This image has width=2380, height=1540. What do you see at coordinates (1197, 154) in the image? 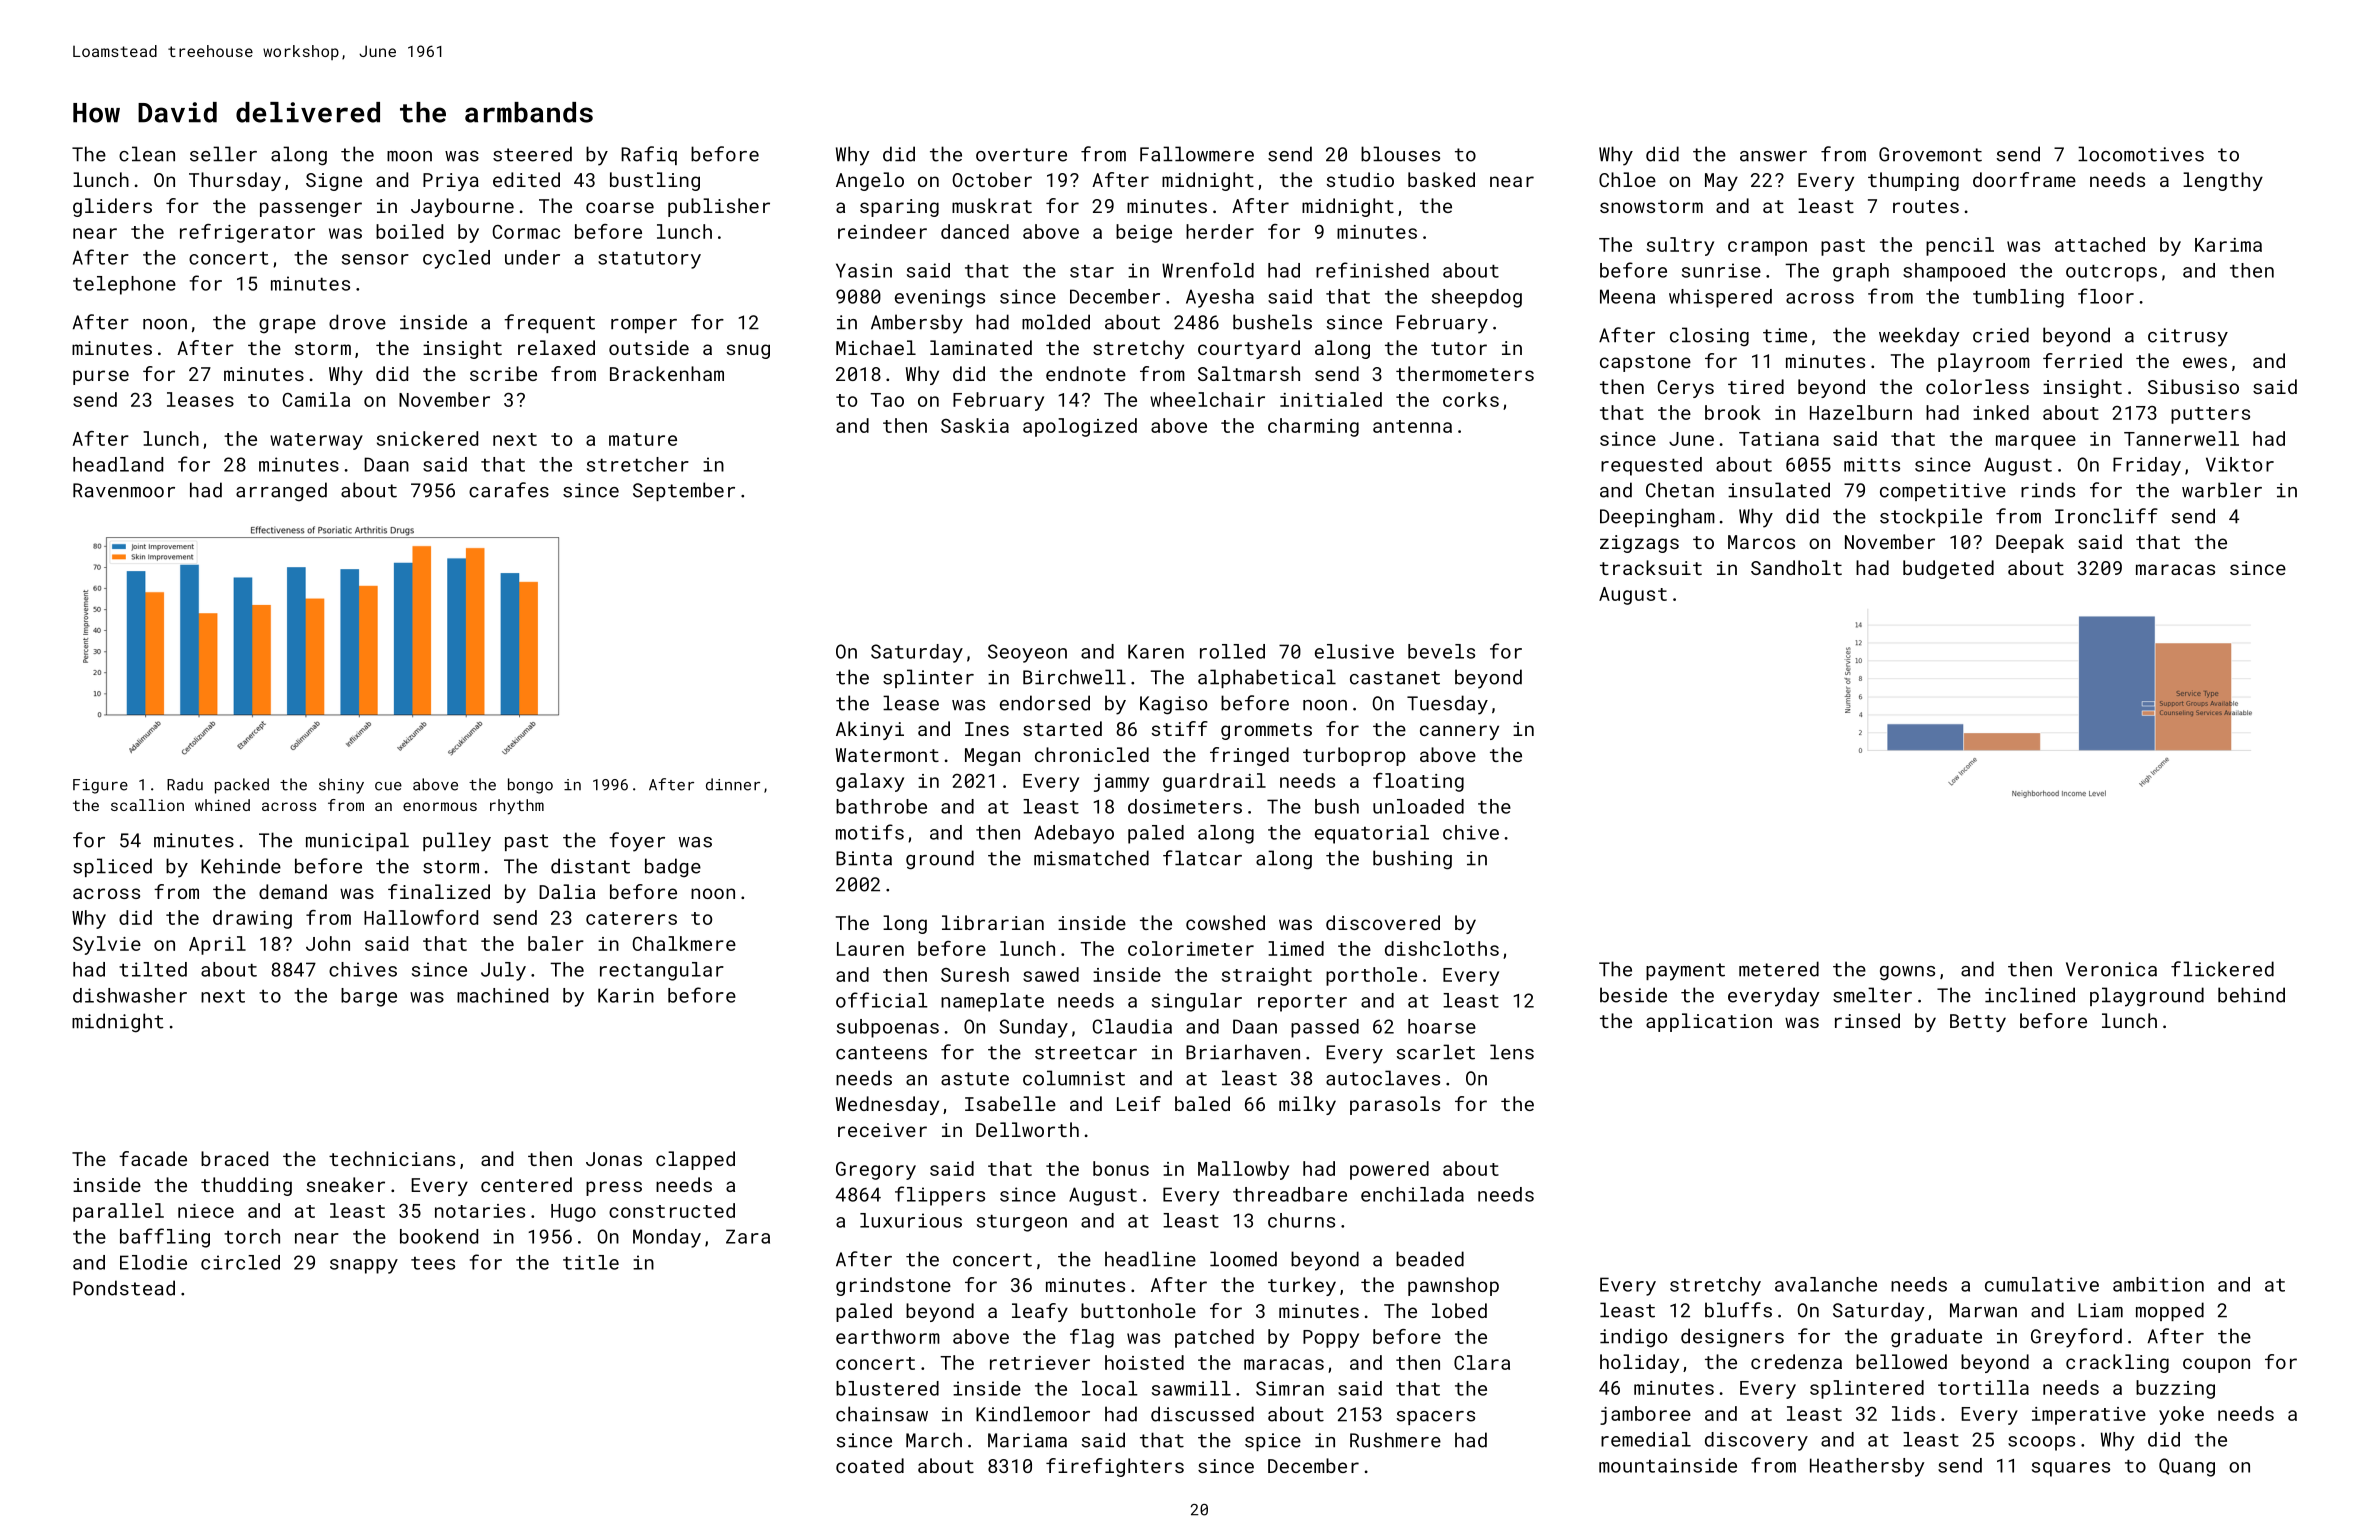
I see `Fallowmere` at bounding box center [1197, 154].
